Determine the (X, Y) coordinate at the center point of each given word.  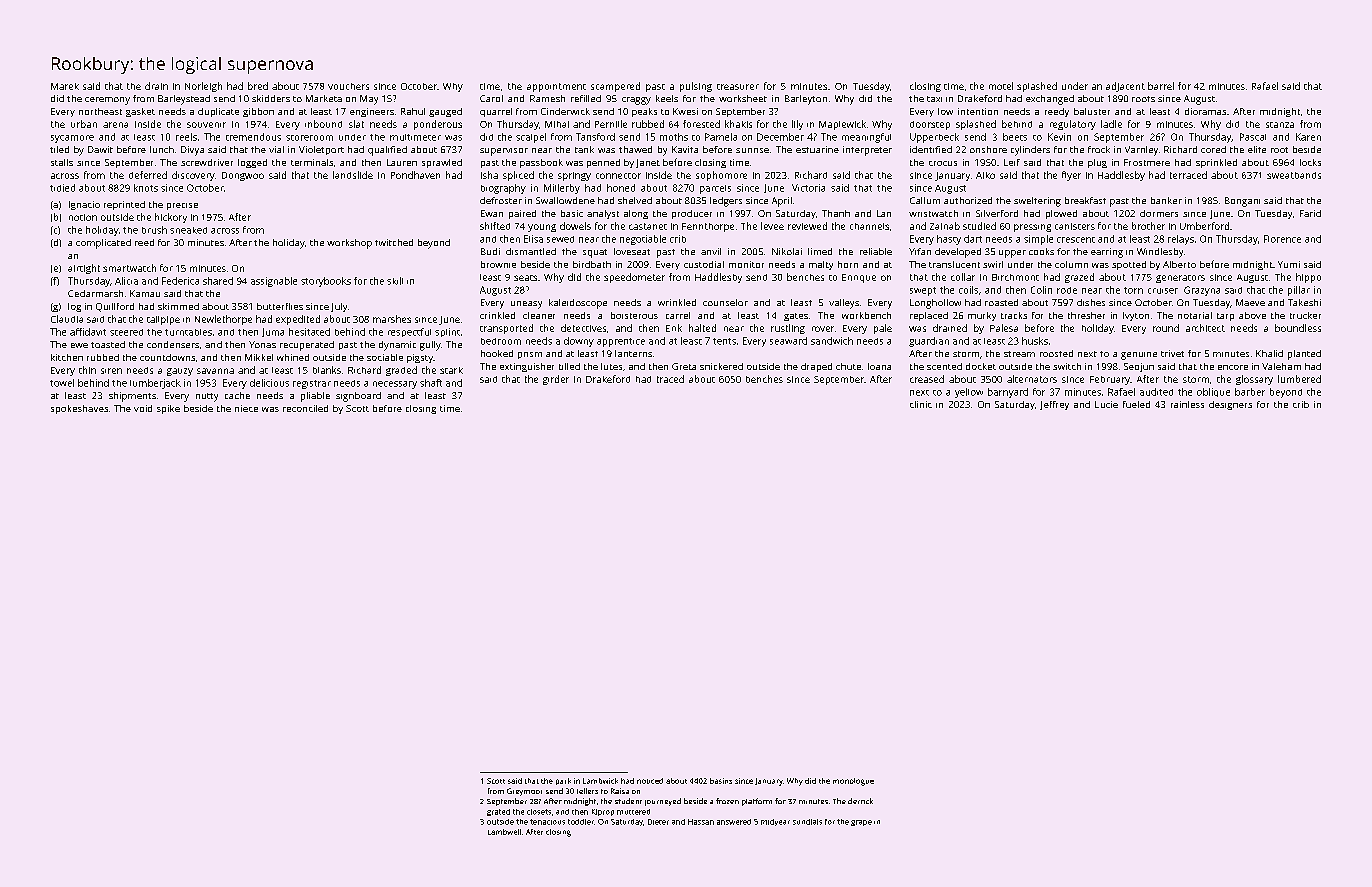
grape (861, 823)
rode (1067, 290)
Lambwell (504, 832)
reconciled (305, 408)
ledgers (726, 202)
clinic (921, 404)
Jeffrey (1054, 405)
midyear (775, 822)
